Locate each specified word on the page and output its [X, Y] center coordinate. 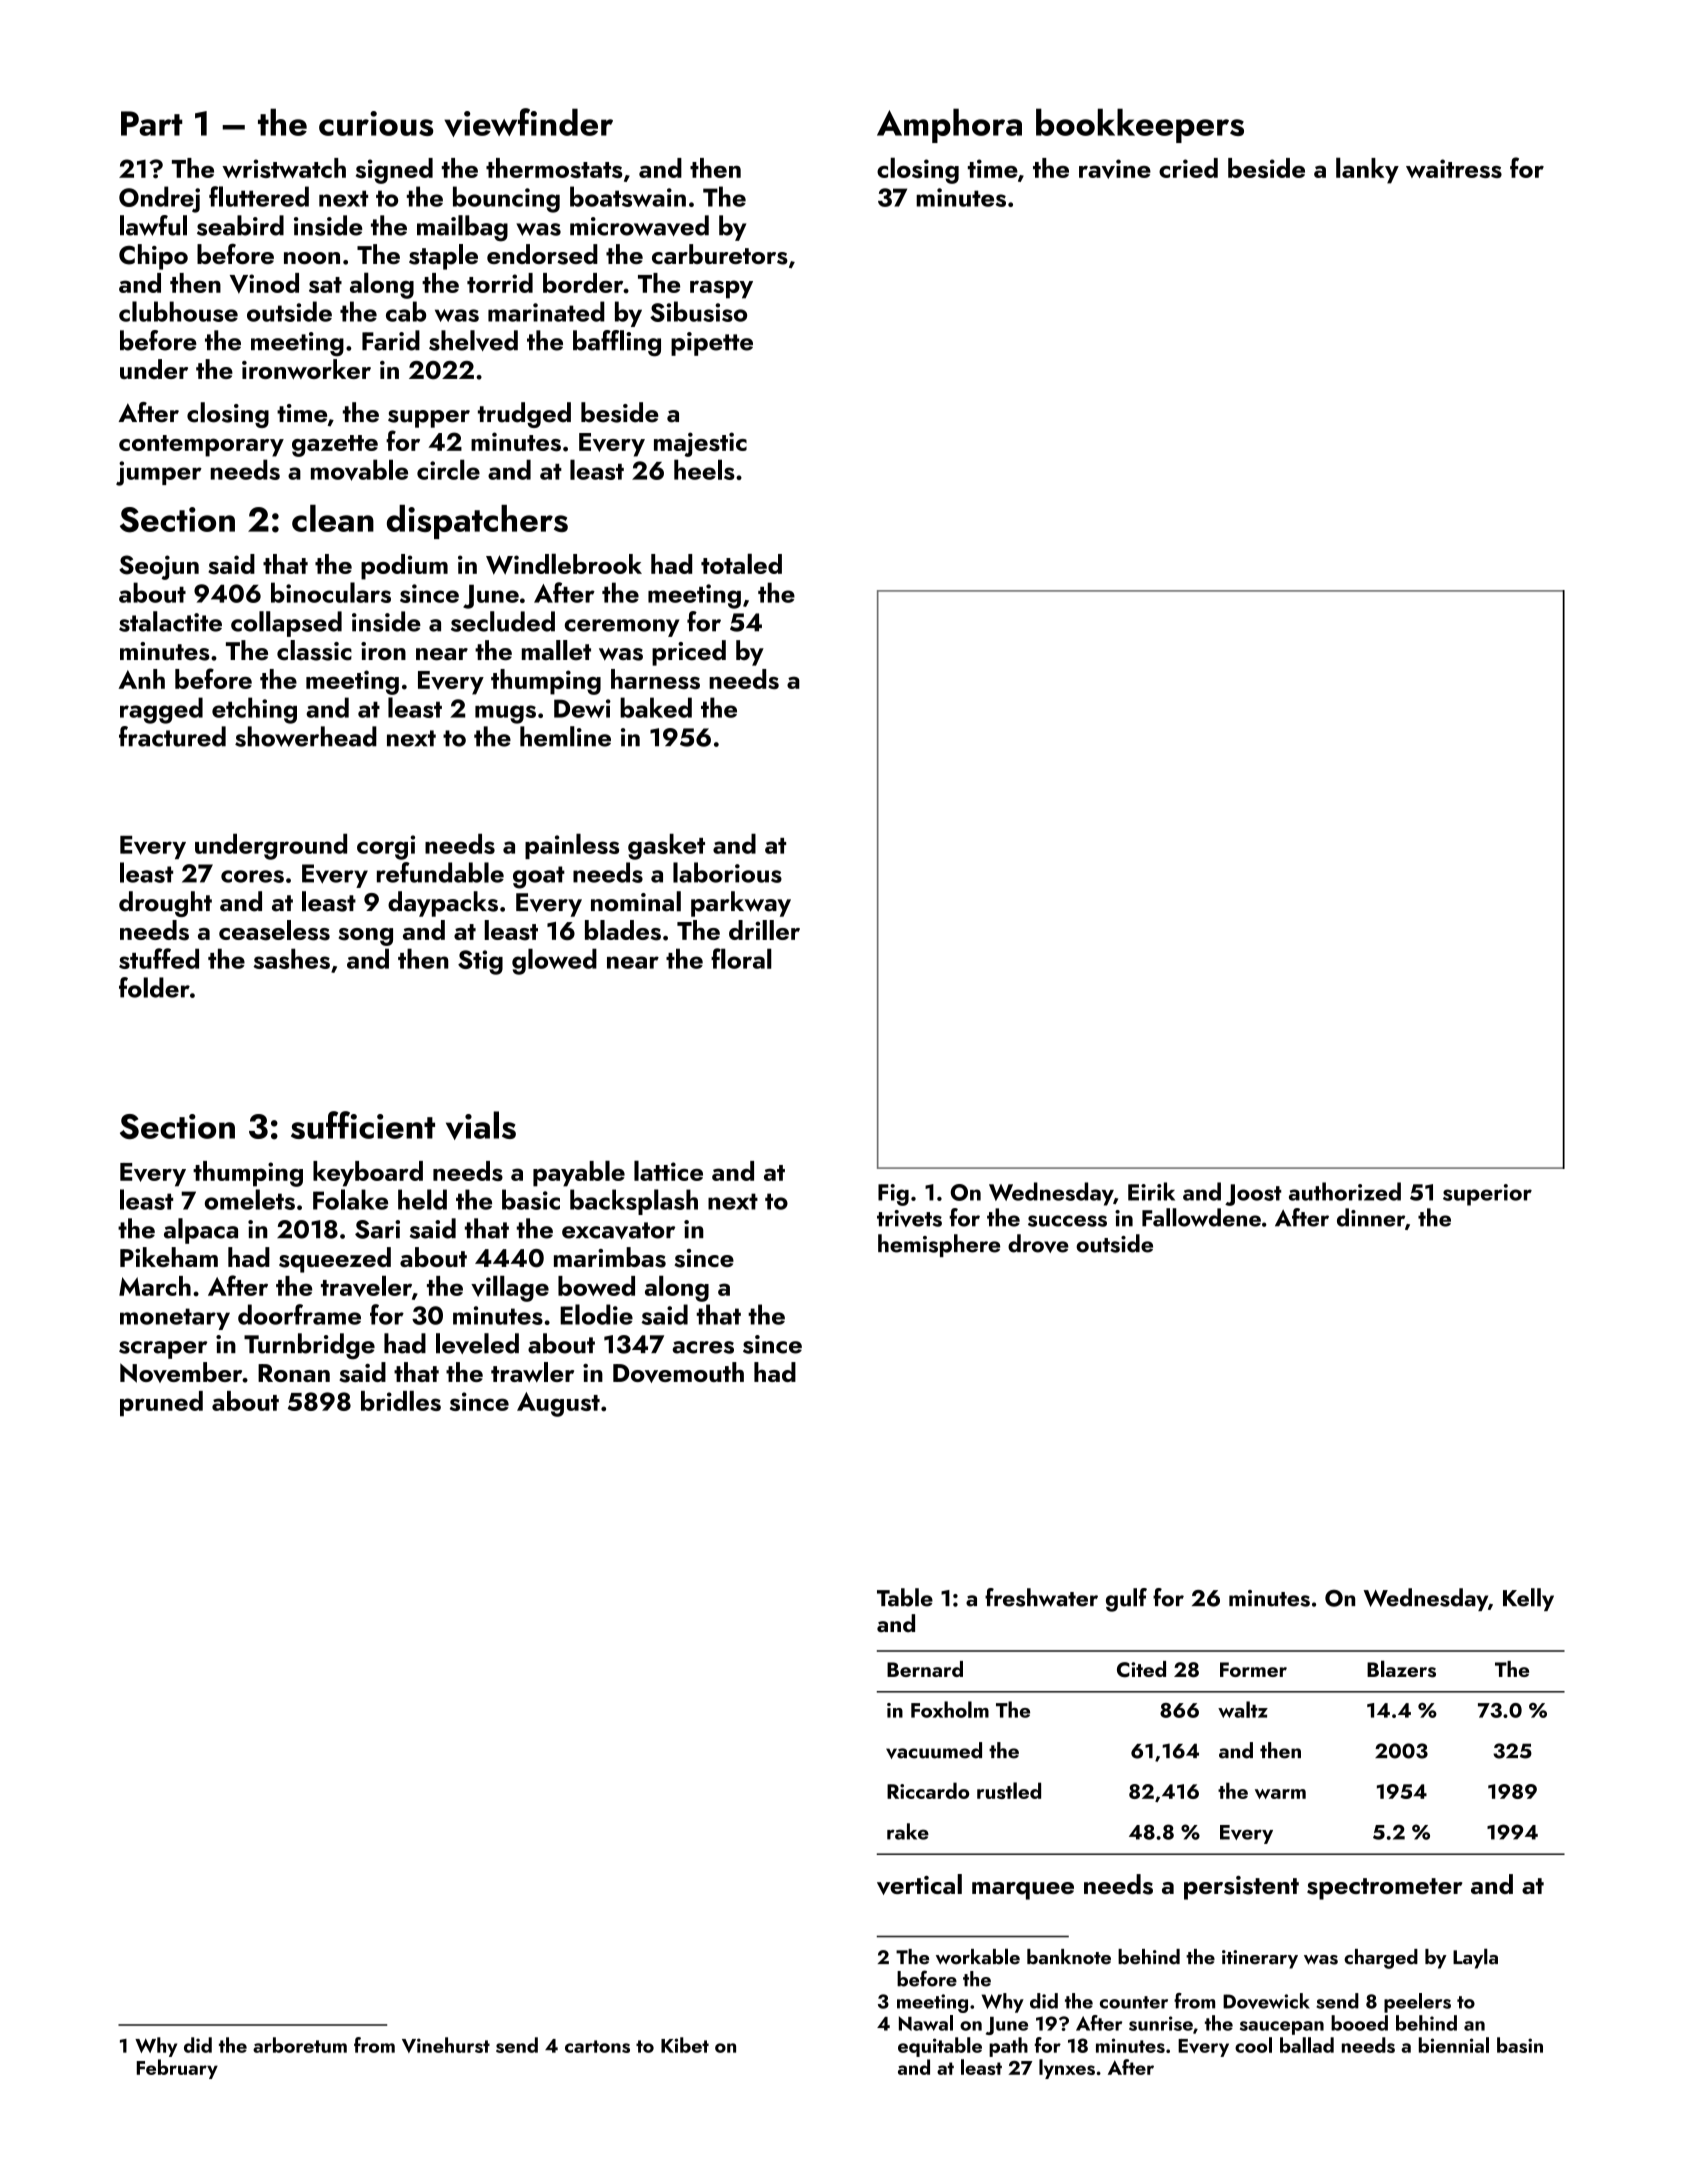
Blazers [1401, 1669]
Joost [1253, 1195]
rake [908, 1831]
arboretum [300, 2045]
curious [376, 123]
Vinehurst [446, 2045]
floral [741, 958]
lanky [1367, 170]
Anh [141, 679]
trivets [909, 1218]
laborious [727, 872]
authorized [1345, 1191]
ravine [1115, 169]
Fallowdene [1201, 1217]
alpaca [201, 1231]
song [366, 937]
